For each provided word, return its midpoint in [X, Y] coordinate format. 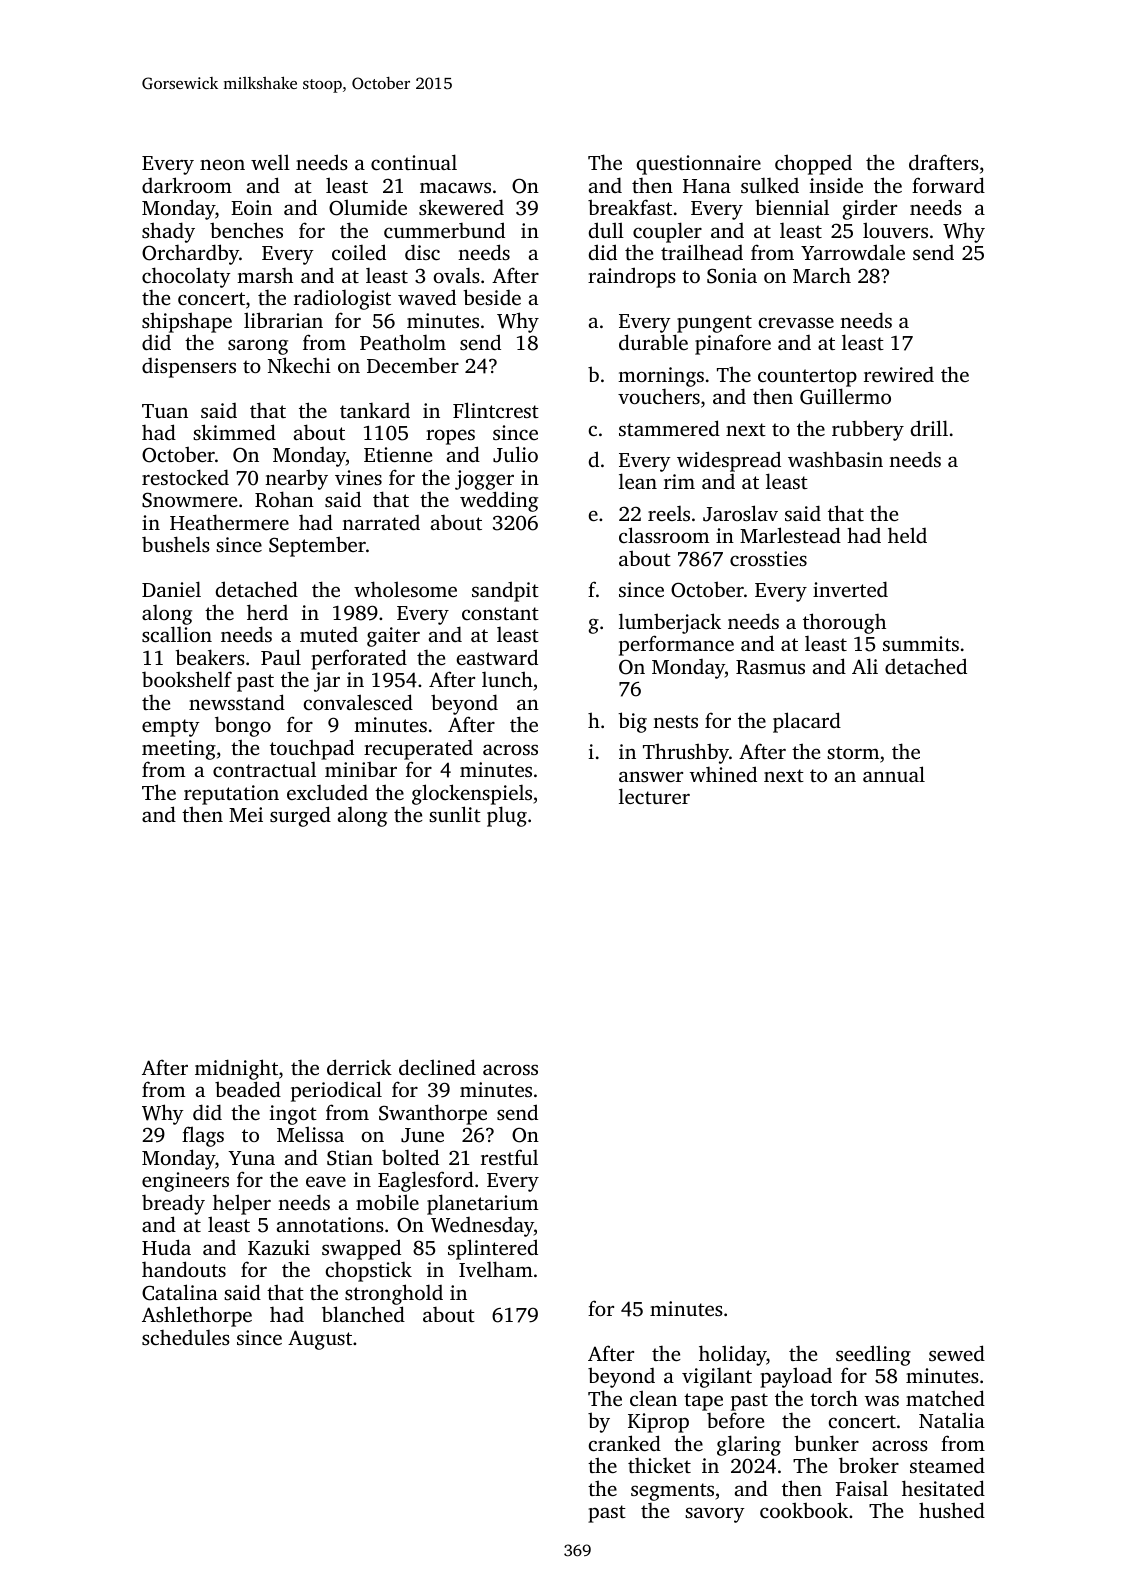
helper [242, 1204]
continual [414, 162]
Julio [515, 454]
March [822, 275]
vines [358, 477]
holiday [733, 1355]
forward [948, 185]
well [270, 162]
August [320, 1340]
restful [509, 1157]
